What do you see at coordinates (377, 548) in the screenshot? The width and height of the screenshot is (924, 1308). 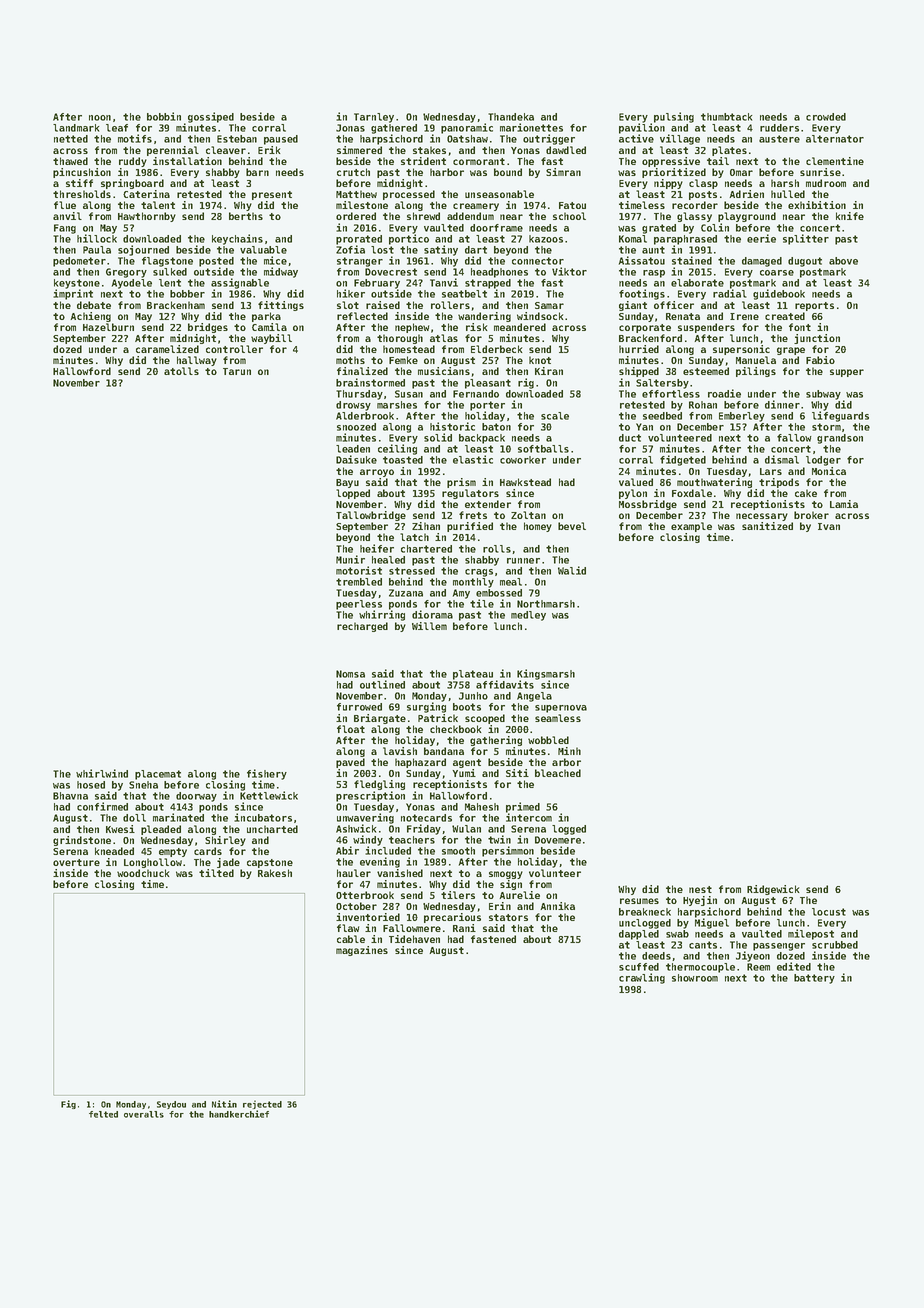 I see `heifer` at bounding box center [377, 548].
